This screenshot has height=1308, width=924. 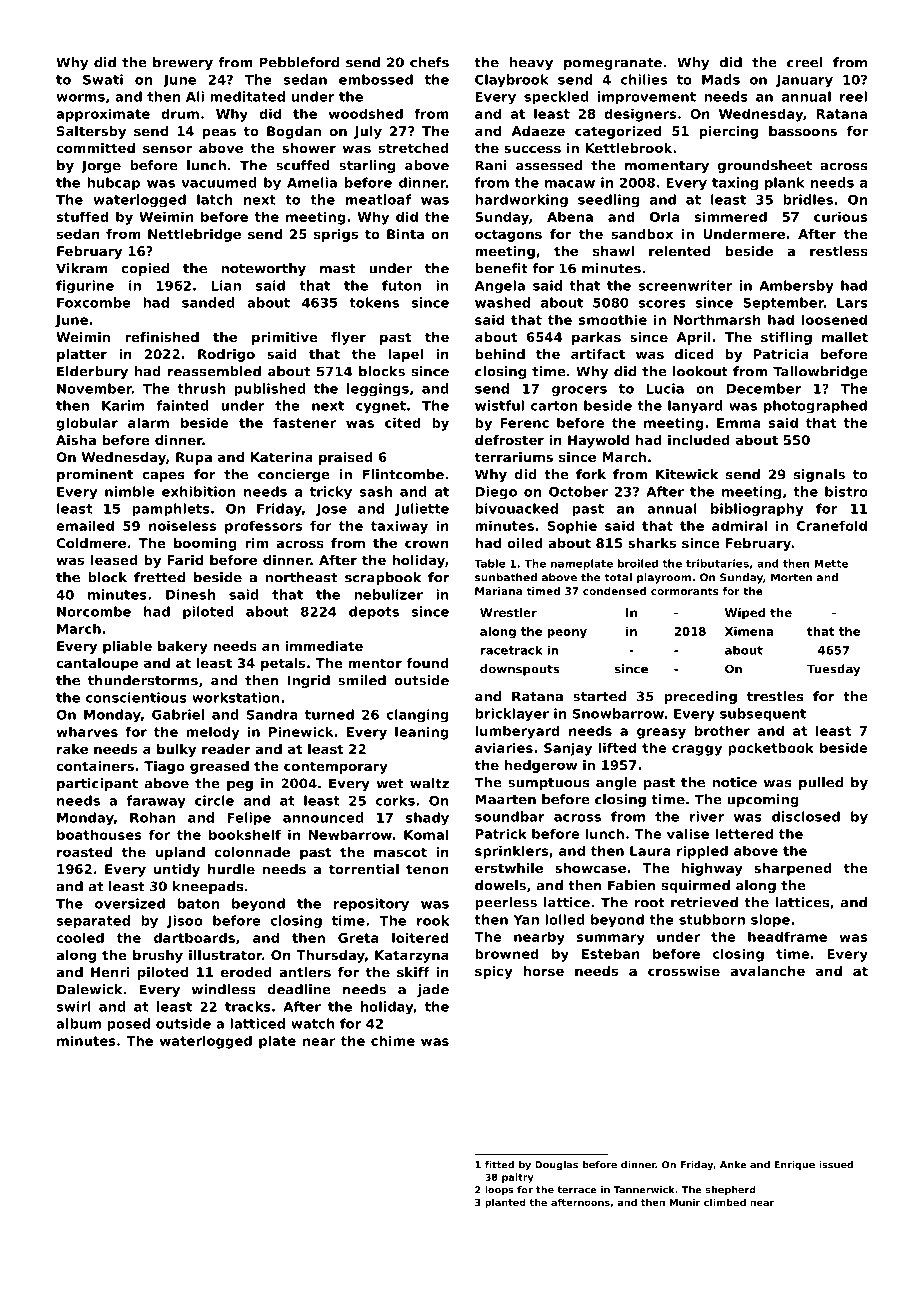 I want to click on peony, so click(x=567, y=634).
